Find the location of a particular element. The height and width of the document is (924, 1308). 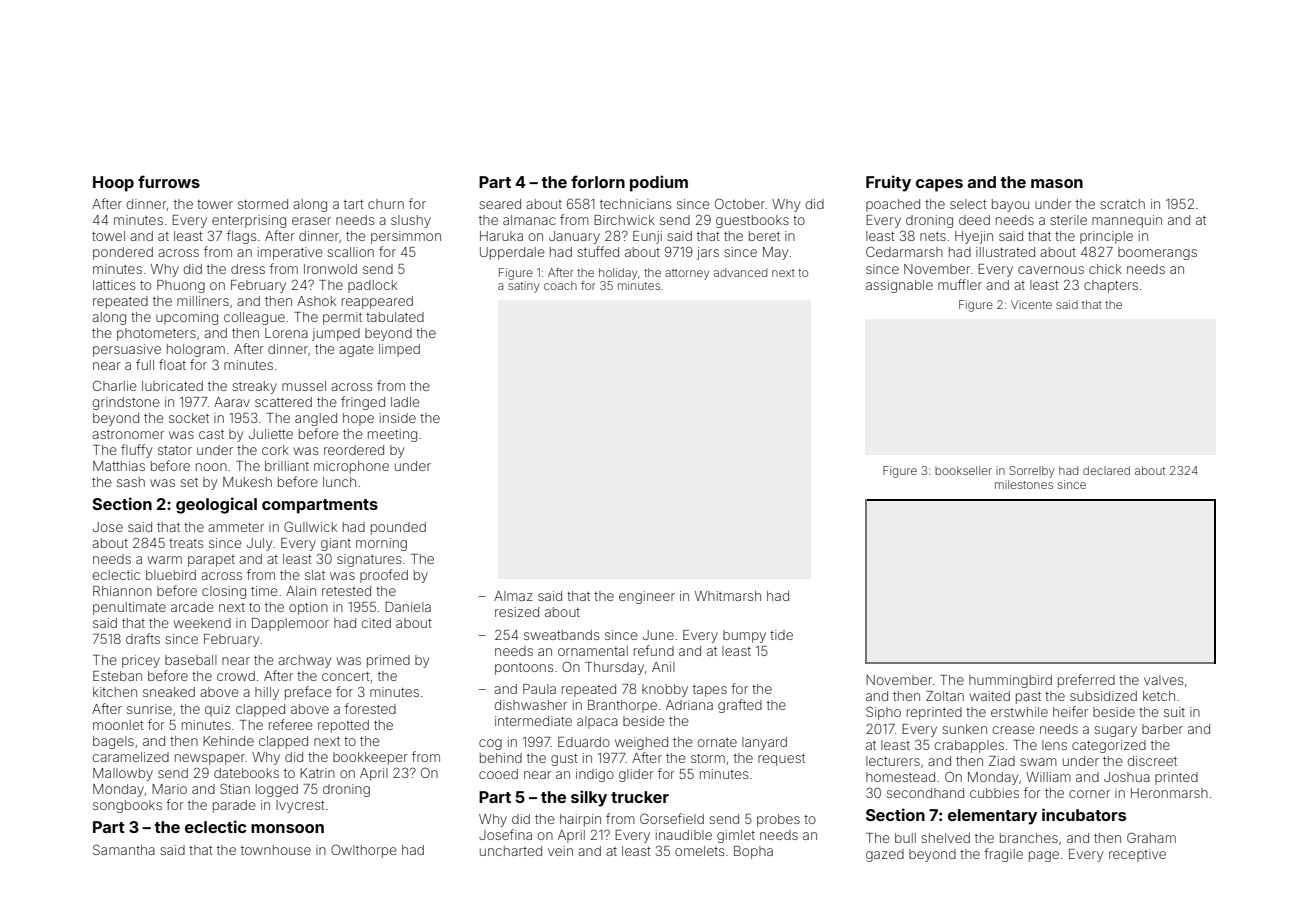

Sorrelby is located at coordinates (1031, 472).
